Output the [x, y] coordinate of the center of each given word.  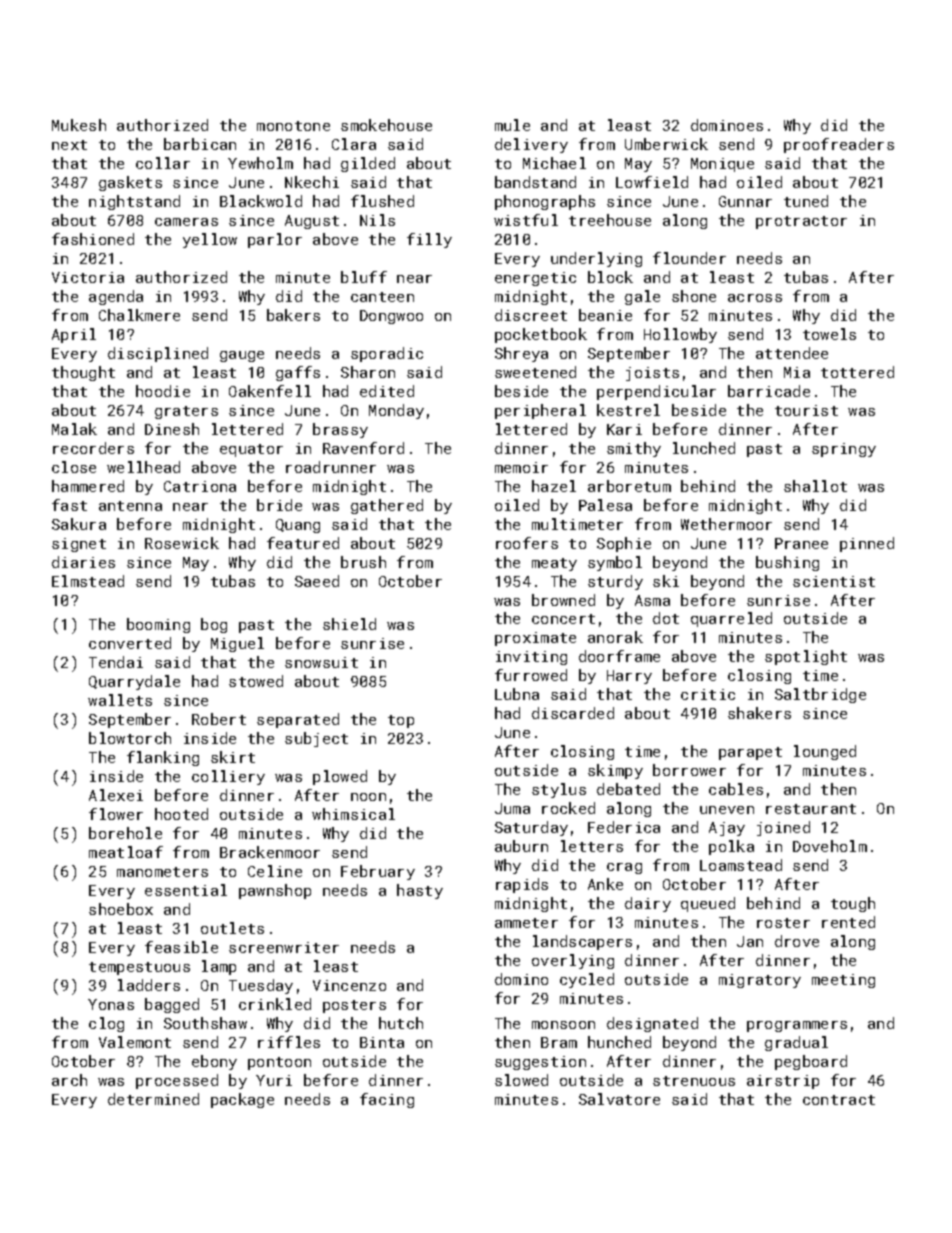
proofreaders [839, 145]
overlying [573, 961]
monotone [293, 126]
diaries [83, 562]
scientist [834, 581]
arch [69, 1080]
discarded [573, 713]
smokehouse [386, 125]
